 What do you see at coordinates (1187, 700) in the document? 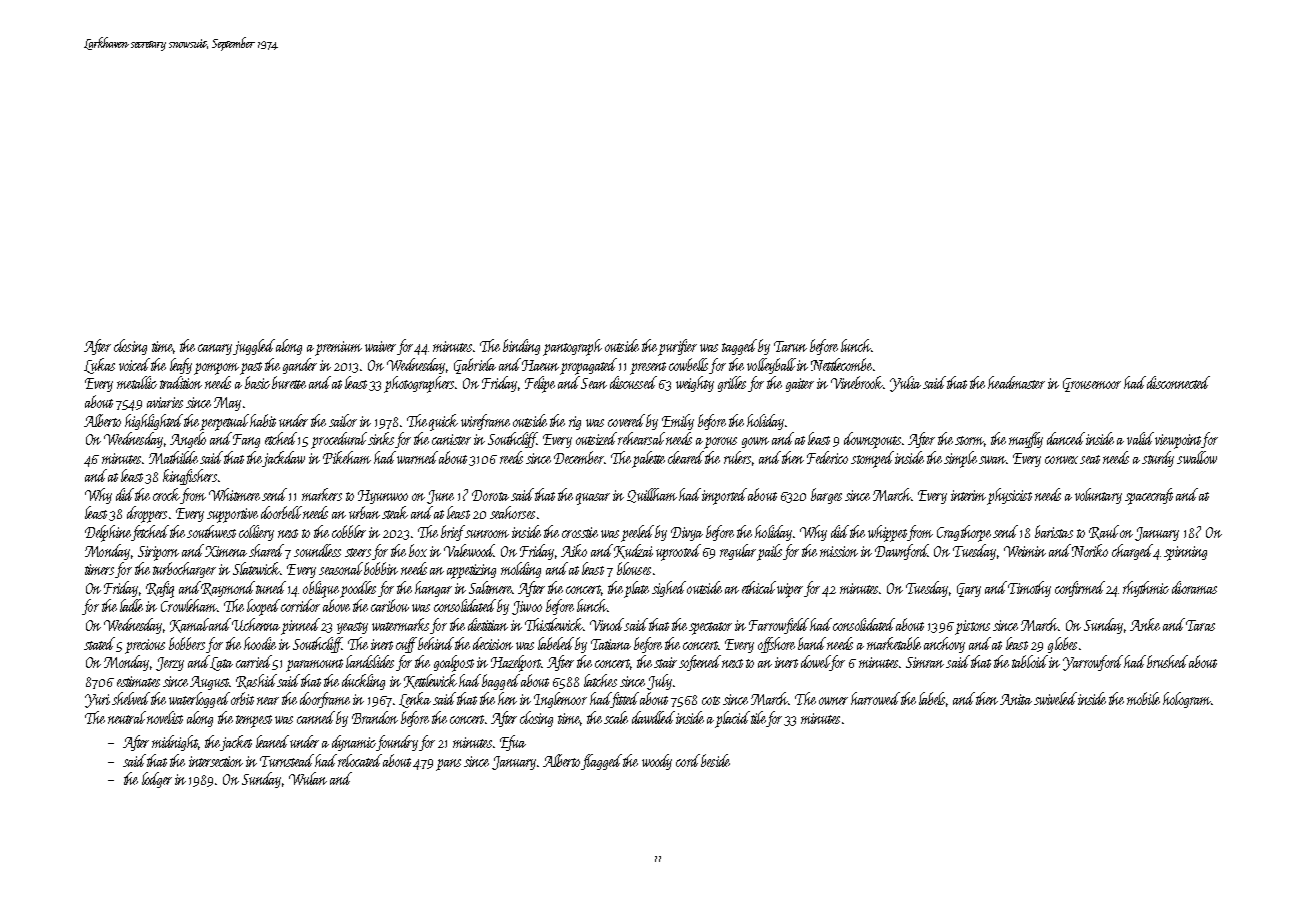
I see `hologram` at bounding box center [1187, 700].
